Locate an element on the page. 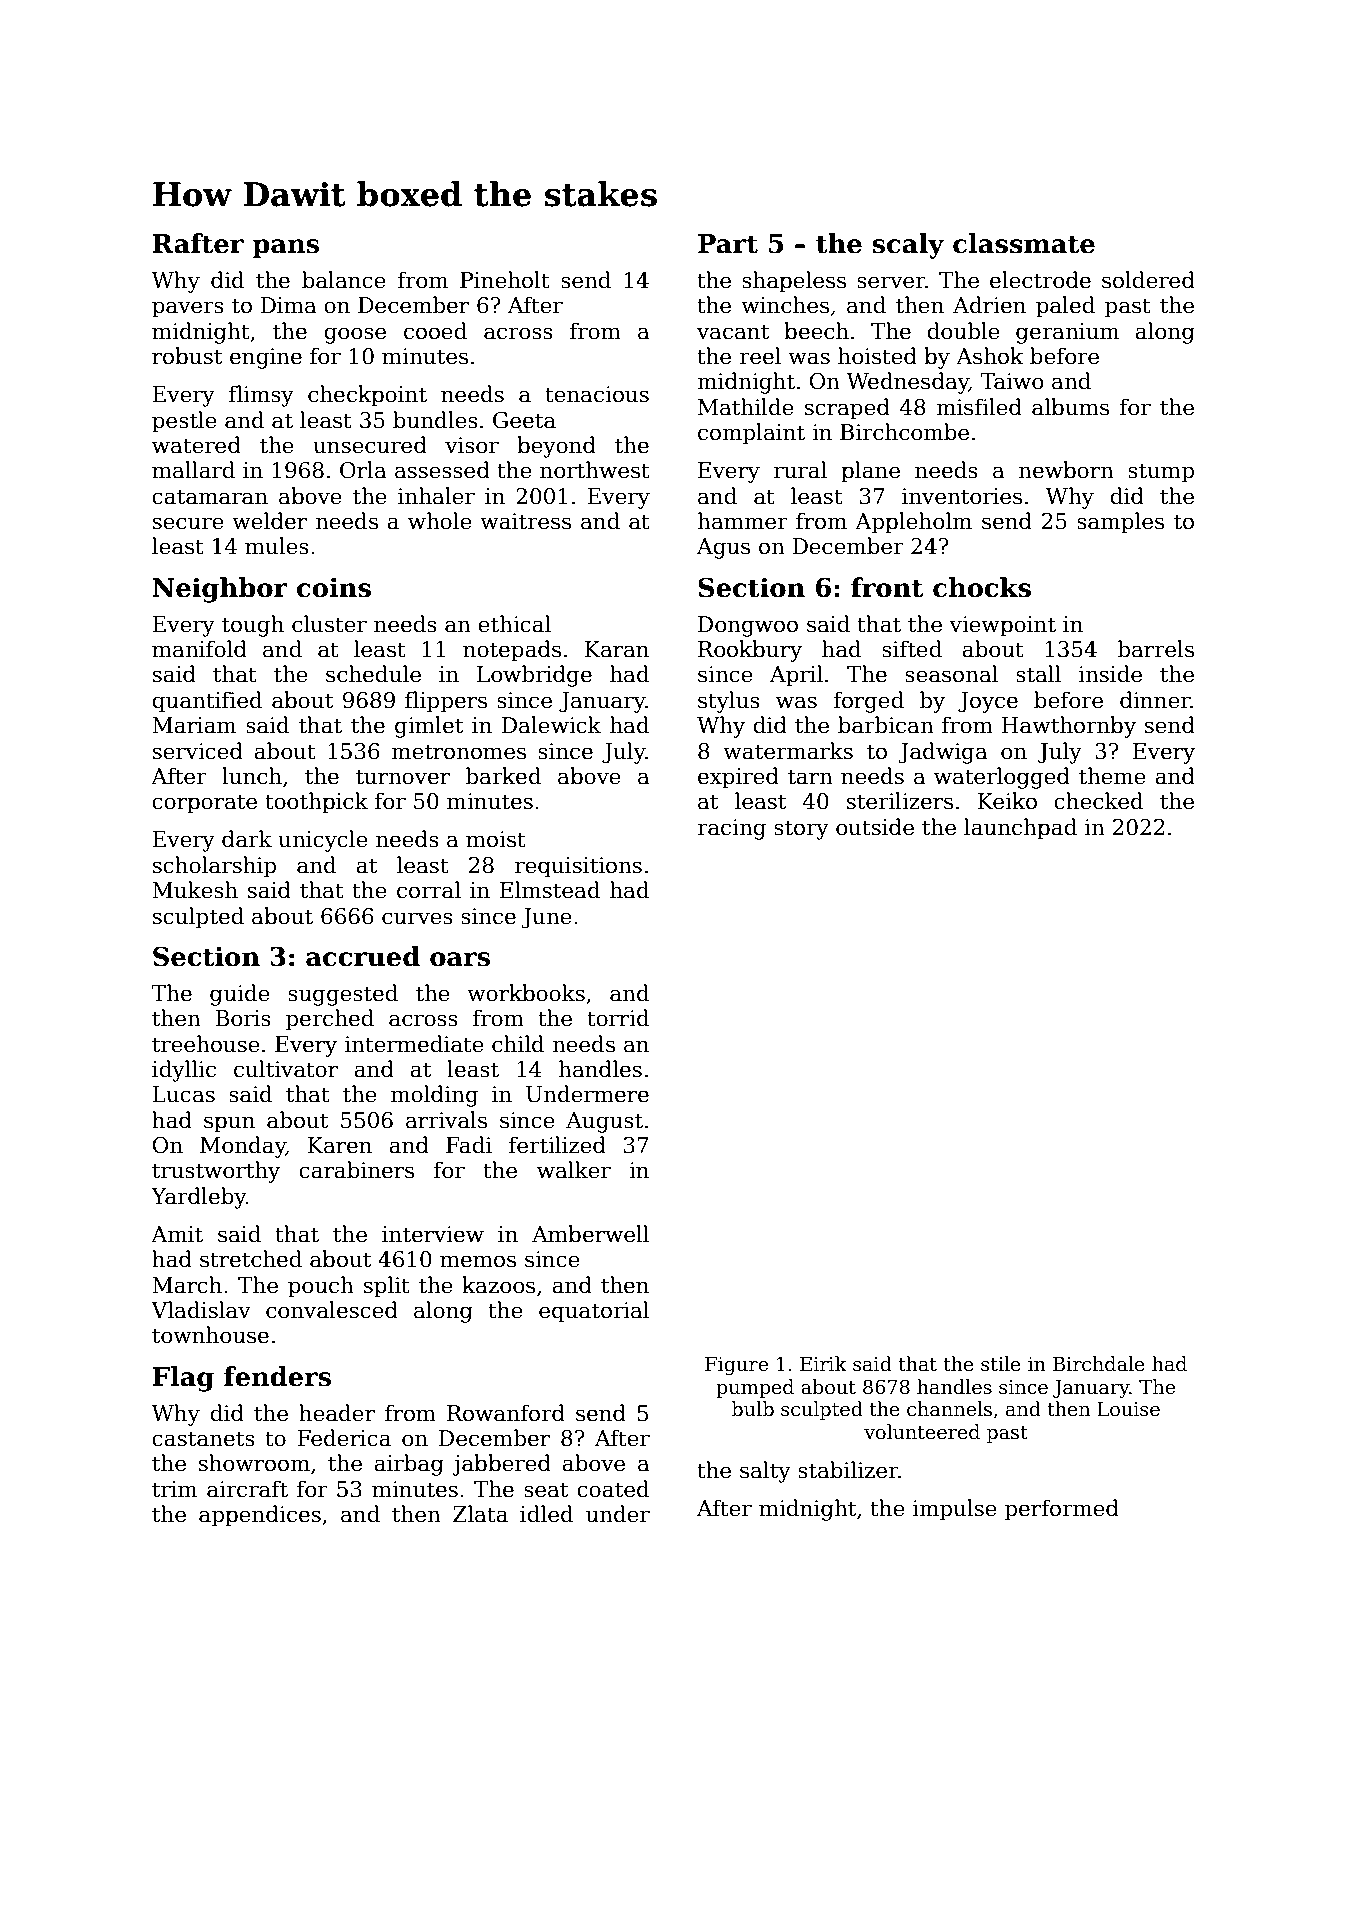 The image size is (1347, 1906). appendices is located at coordinates (260, 1516).
